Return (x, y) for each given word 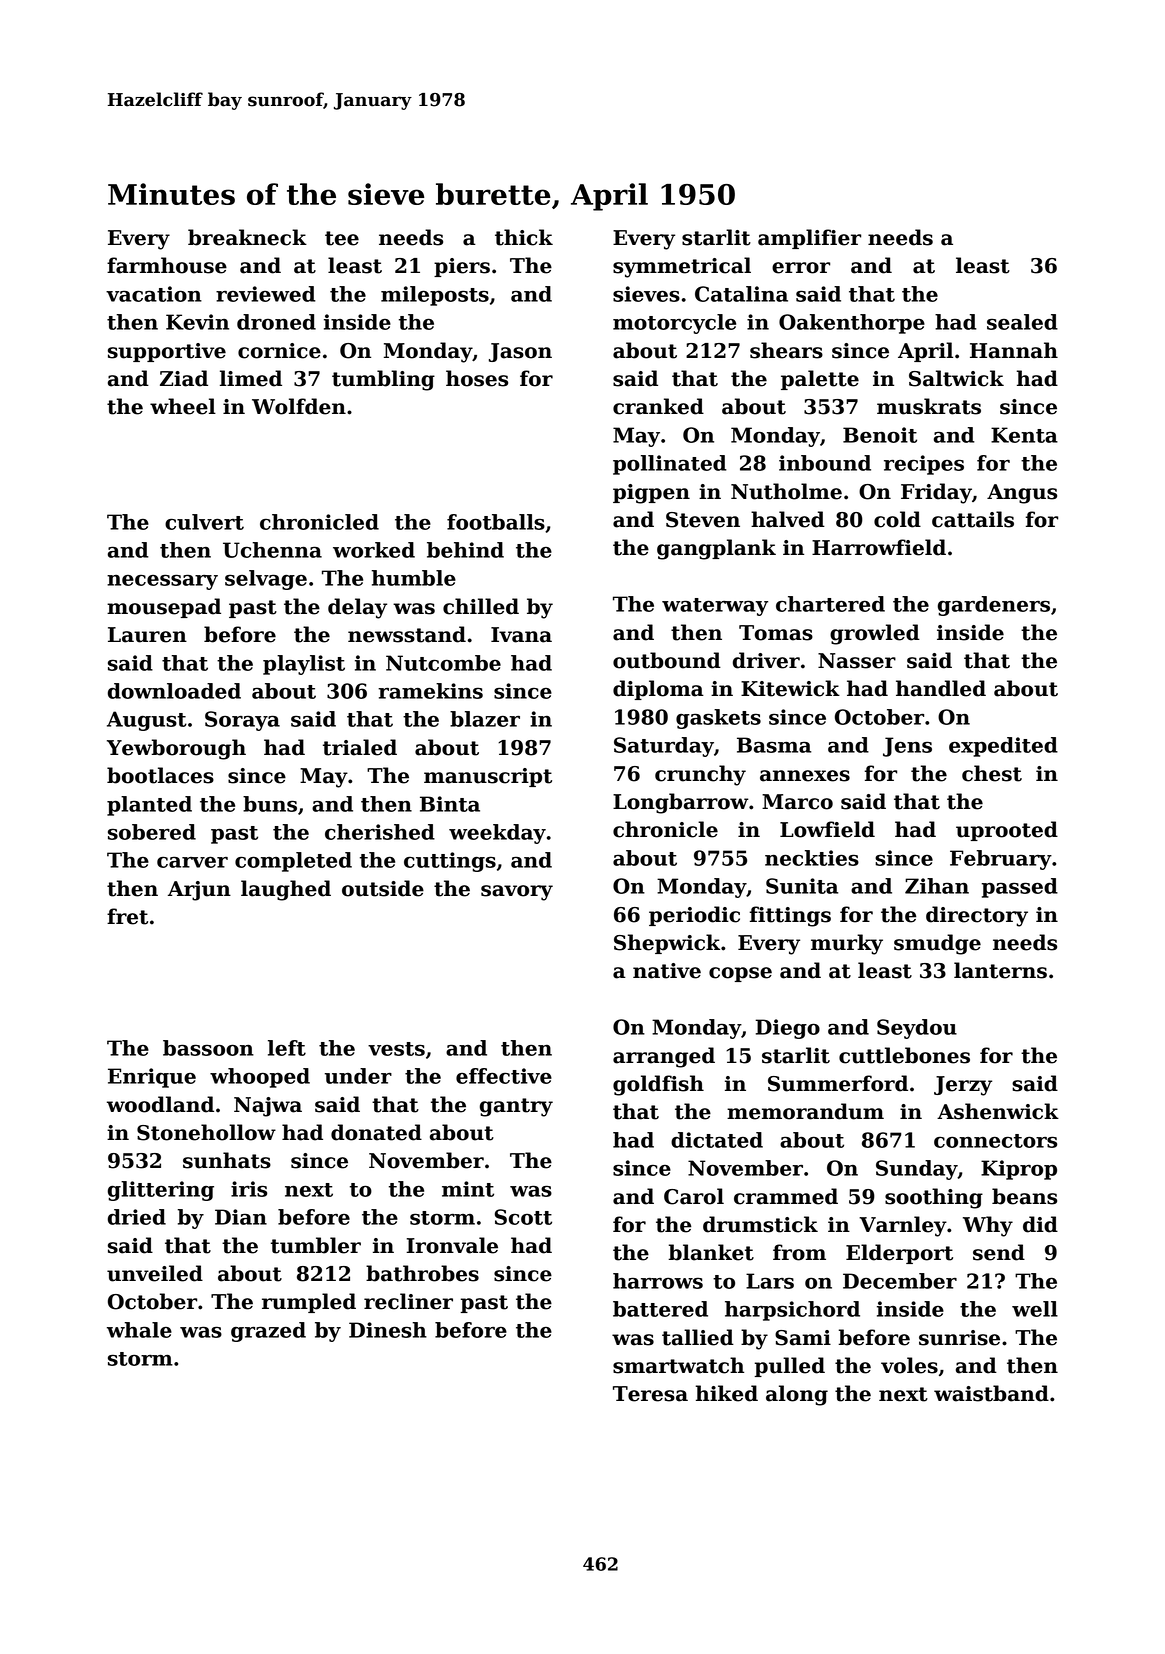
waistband (991, 1393)
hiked (727, 1393)
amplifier (809, 239)
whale (139, 1330)
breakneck (247, 237)
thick (524, 237)
